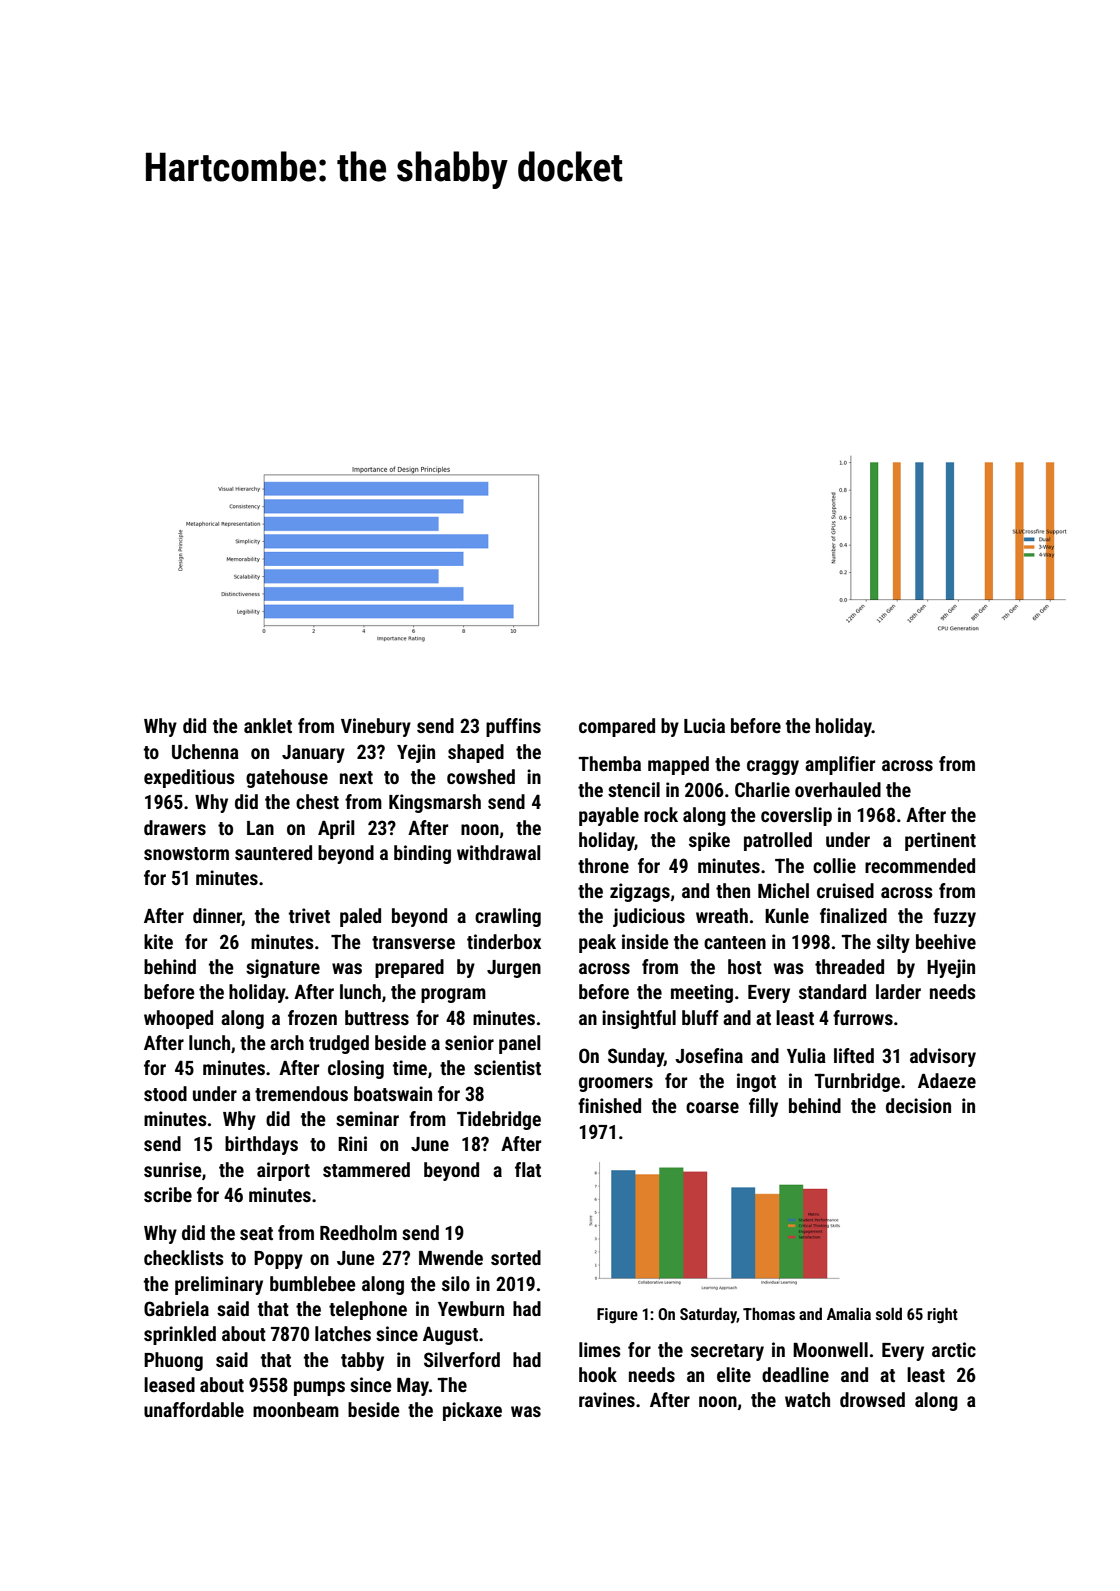 This image has height=1591, width=1120. I want to click on program, so click(453, 995).
